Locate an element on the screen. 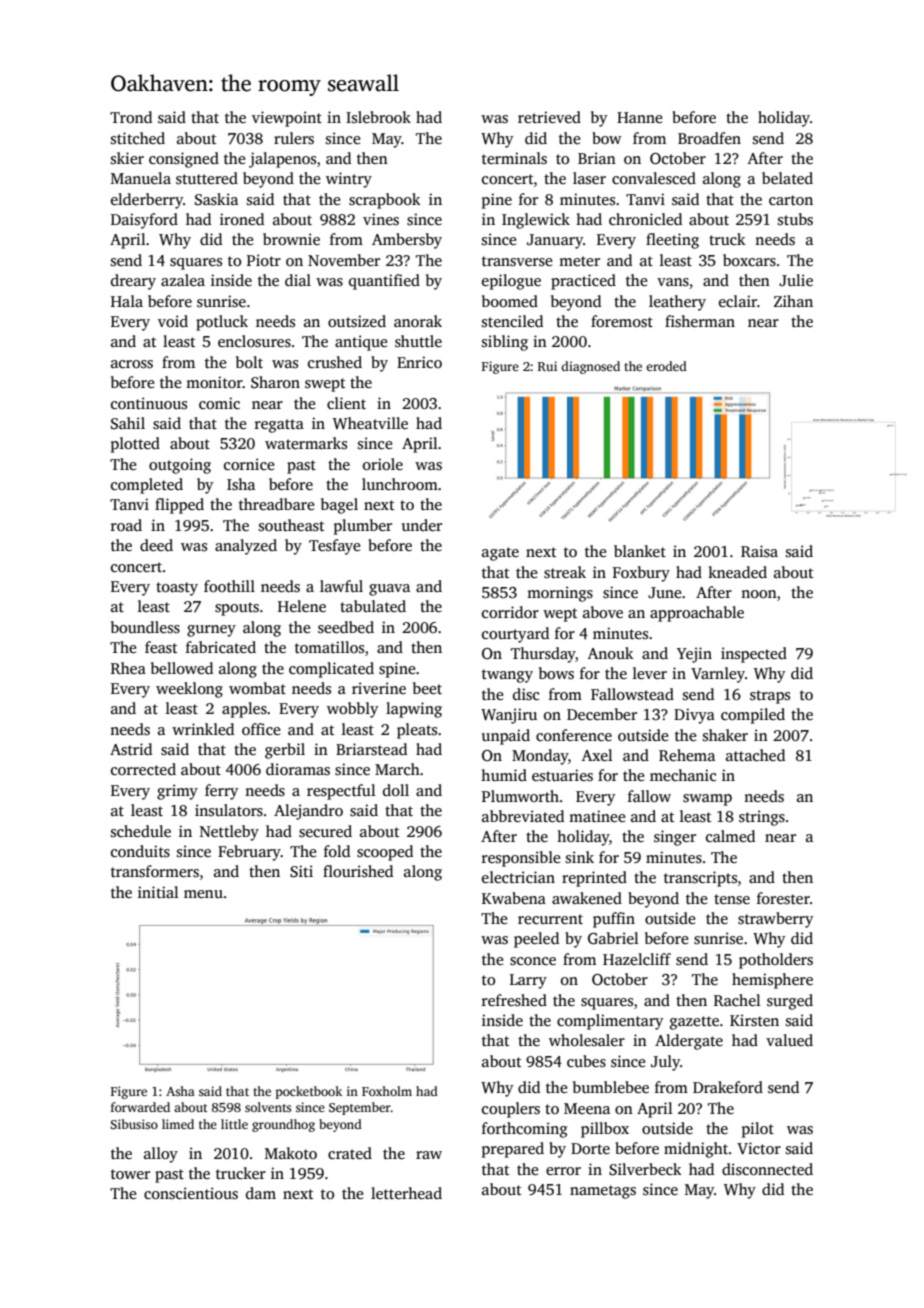 The image size is (924, 1308). Hanne is located at coordinates (639, 117).
